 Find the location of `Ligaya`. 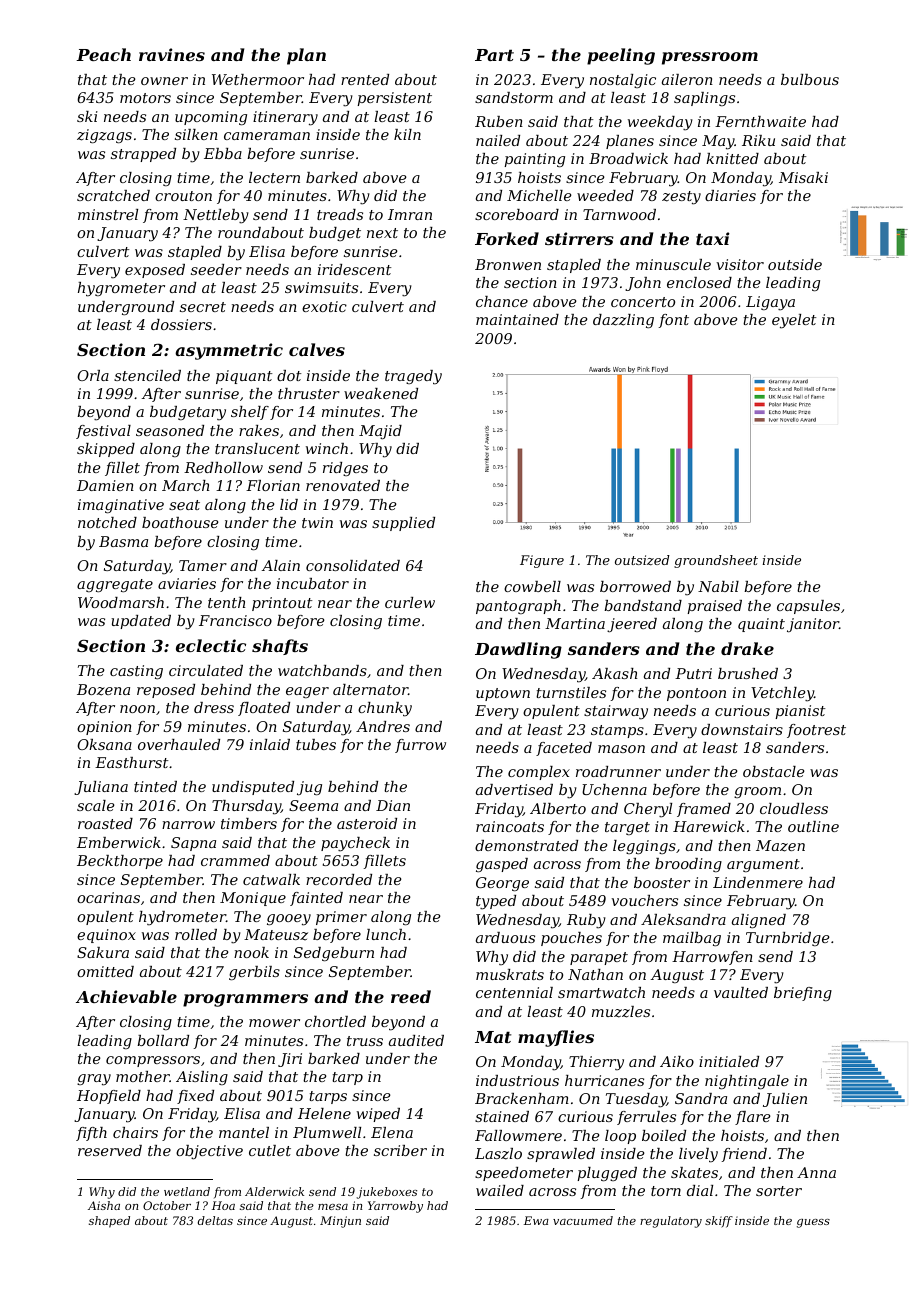

Ligaya is located at coordinates (770, 303).
